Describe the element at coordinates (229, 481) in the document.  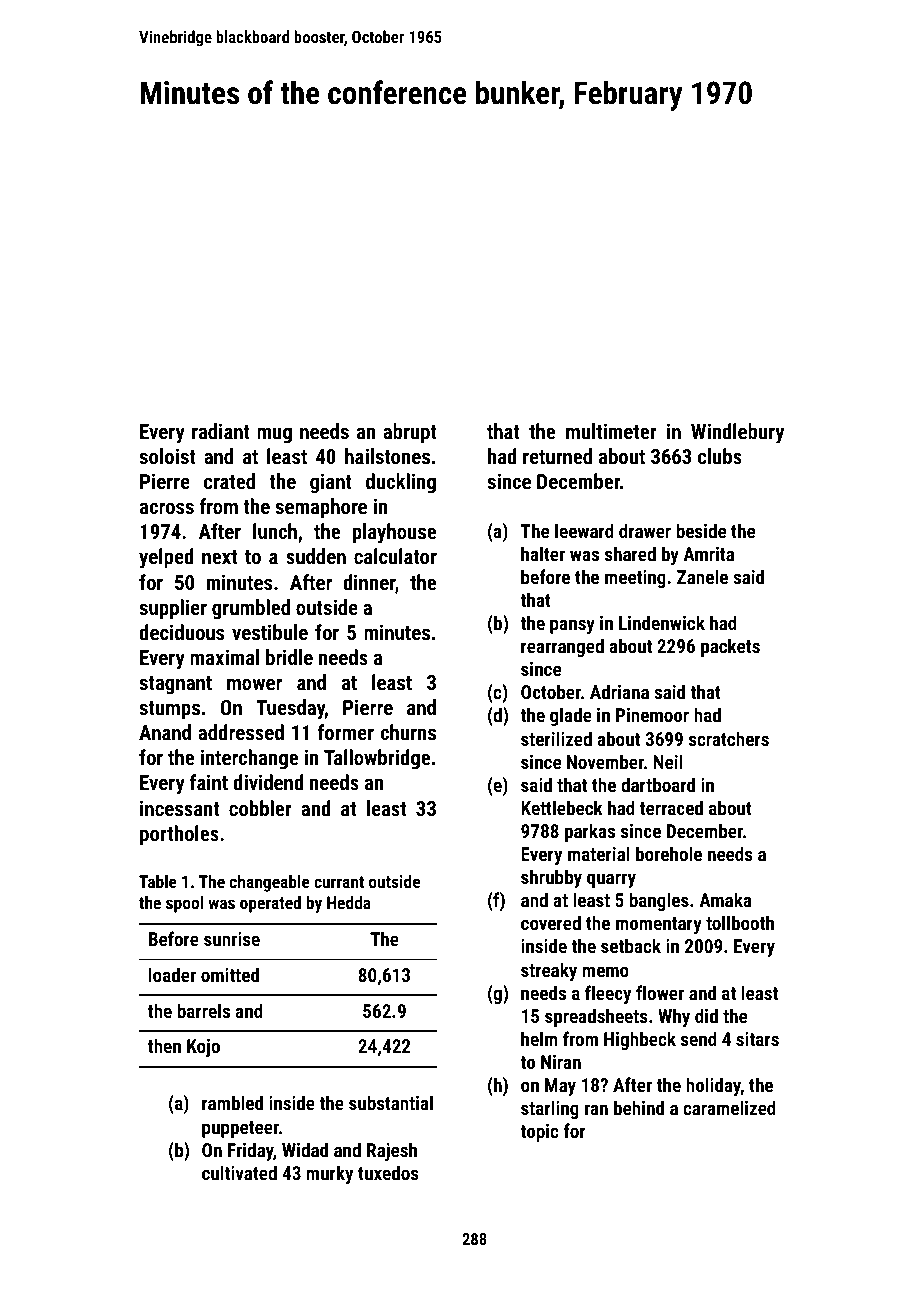
I see `crated` at that location.
